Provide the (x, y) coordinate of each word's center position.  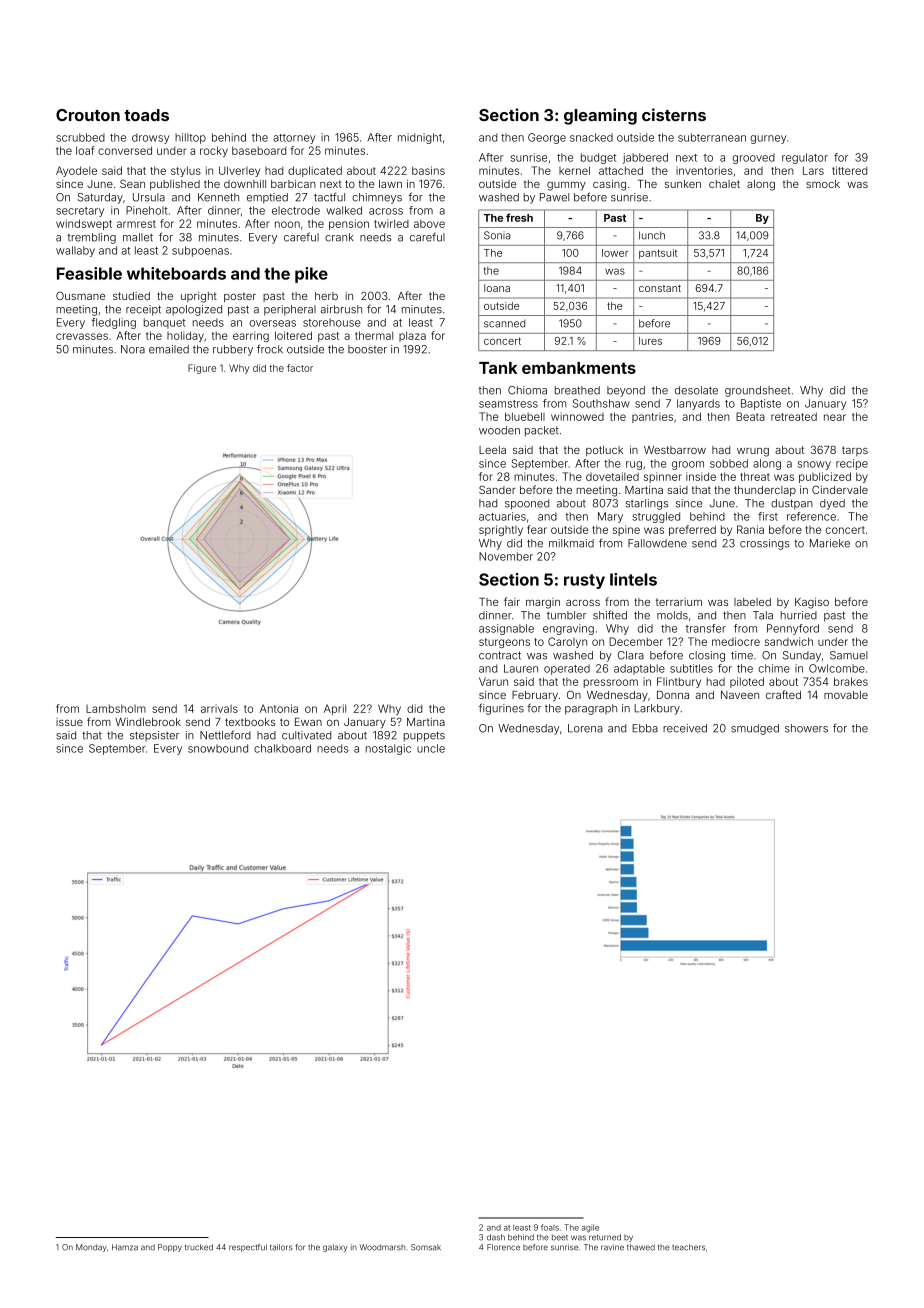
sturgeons (504, 643)
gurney (768, 139)
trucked (199, 1247)
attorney (294, 139)
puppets (424, 736)
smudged (755, 729)
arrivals (219, 708)
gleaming (600, 116)
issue (69, 722)
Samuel (849, 655)
